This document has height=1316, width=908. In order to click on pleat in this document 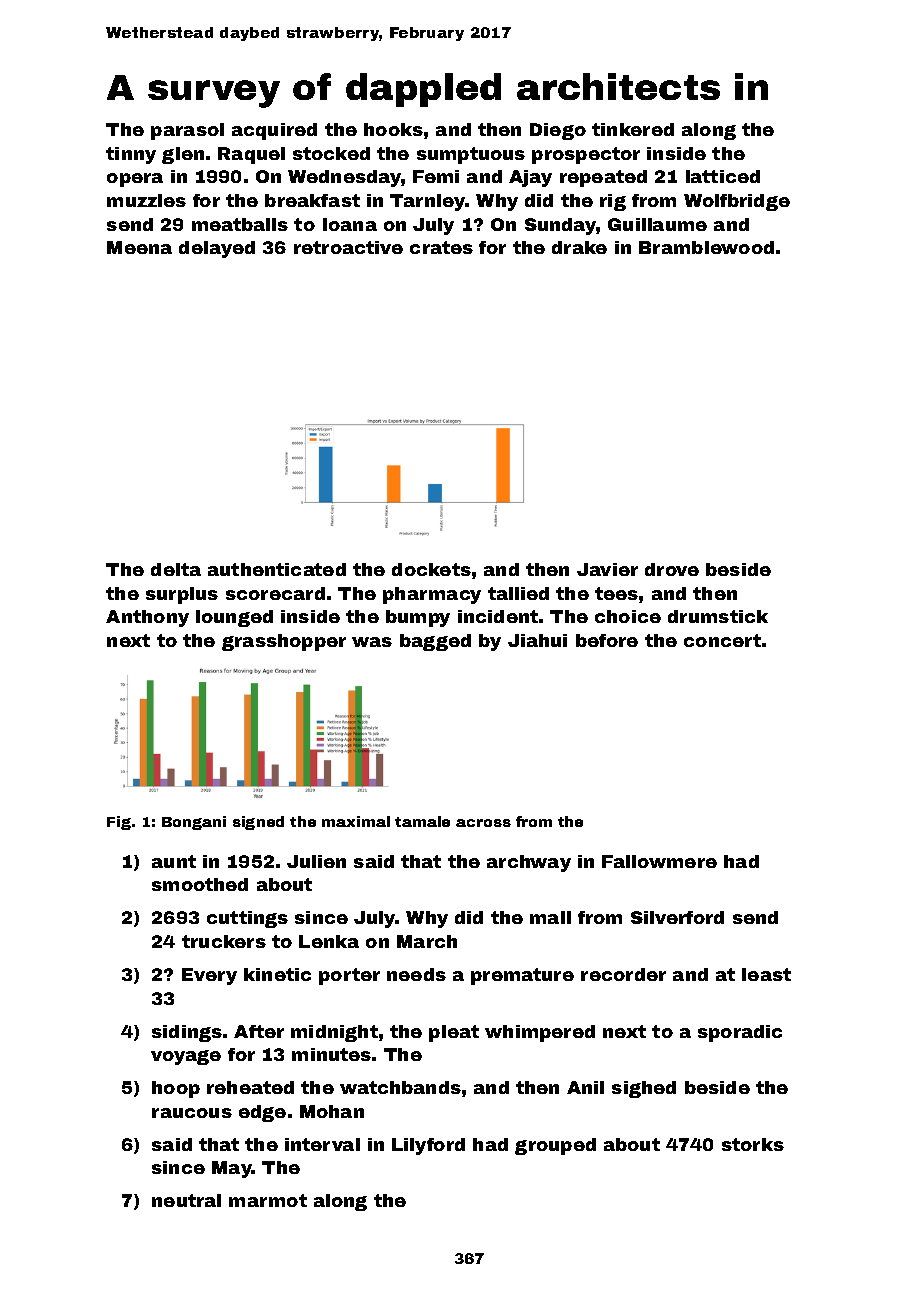, I will do `click(454, 1033)`.
